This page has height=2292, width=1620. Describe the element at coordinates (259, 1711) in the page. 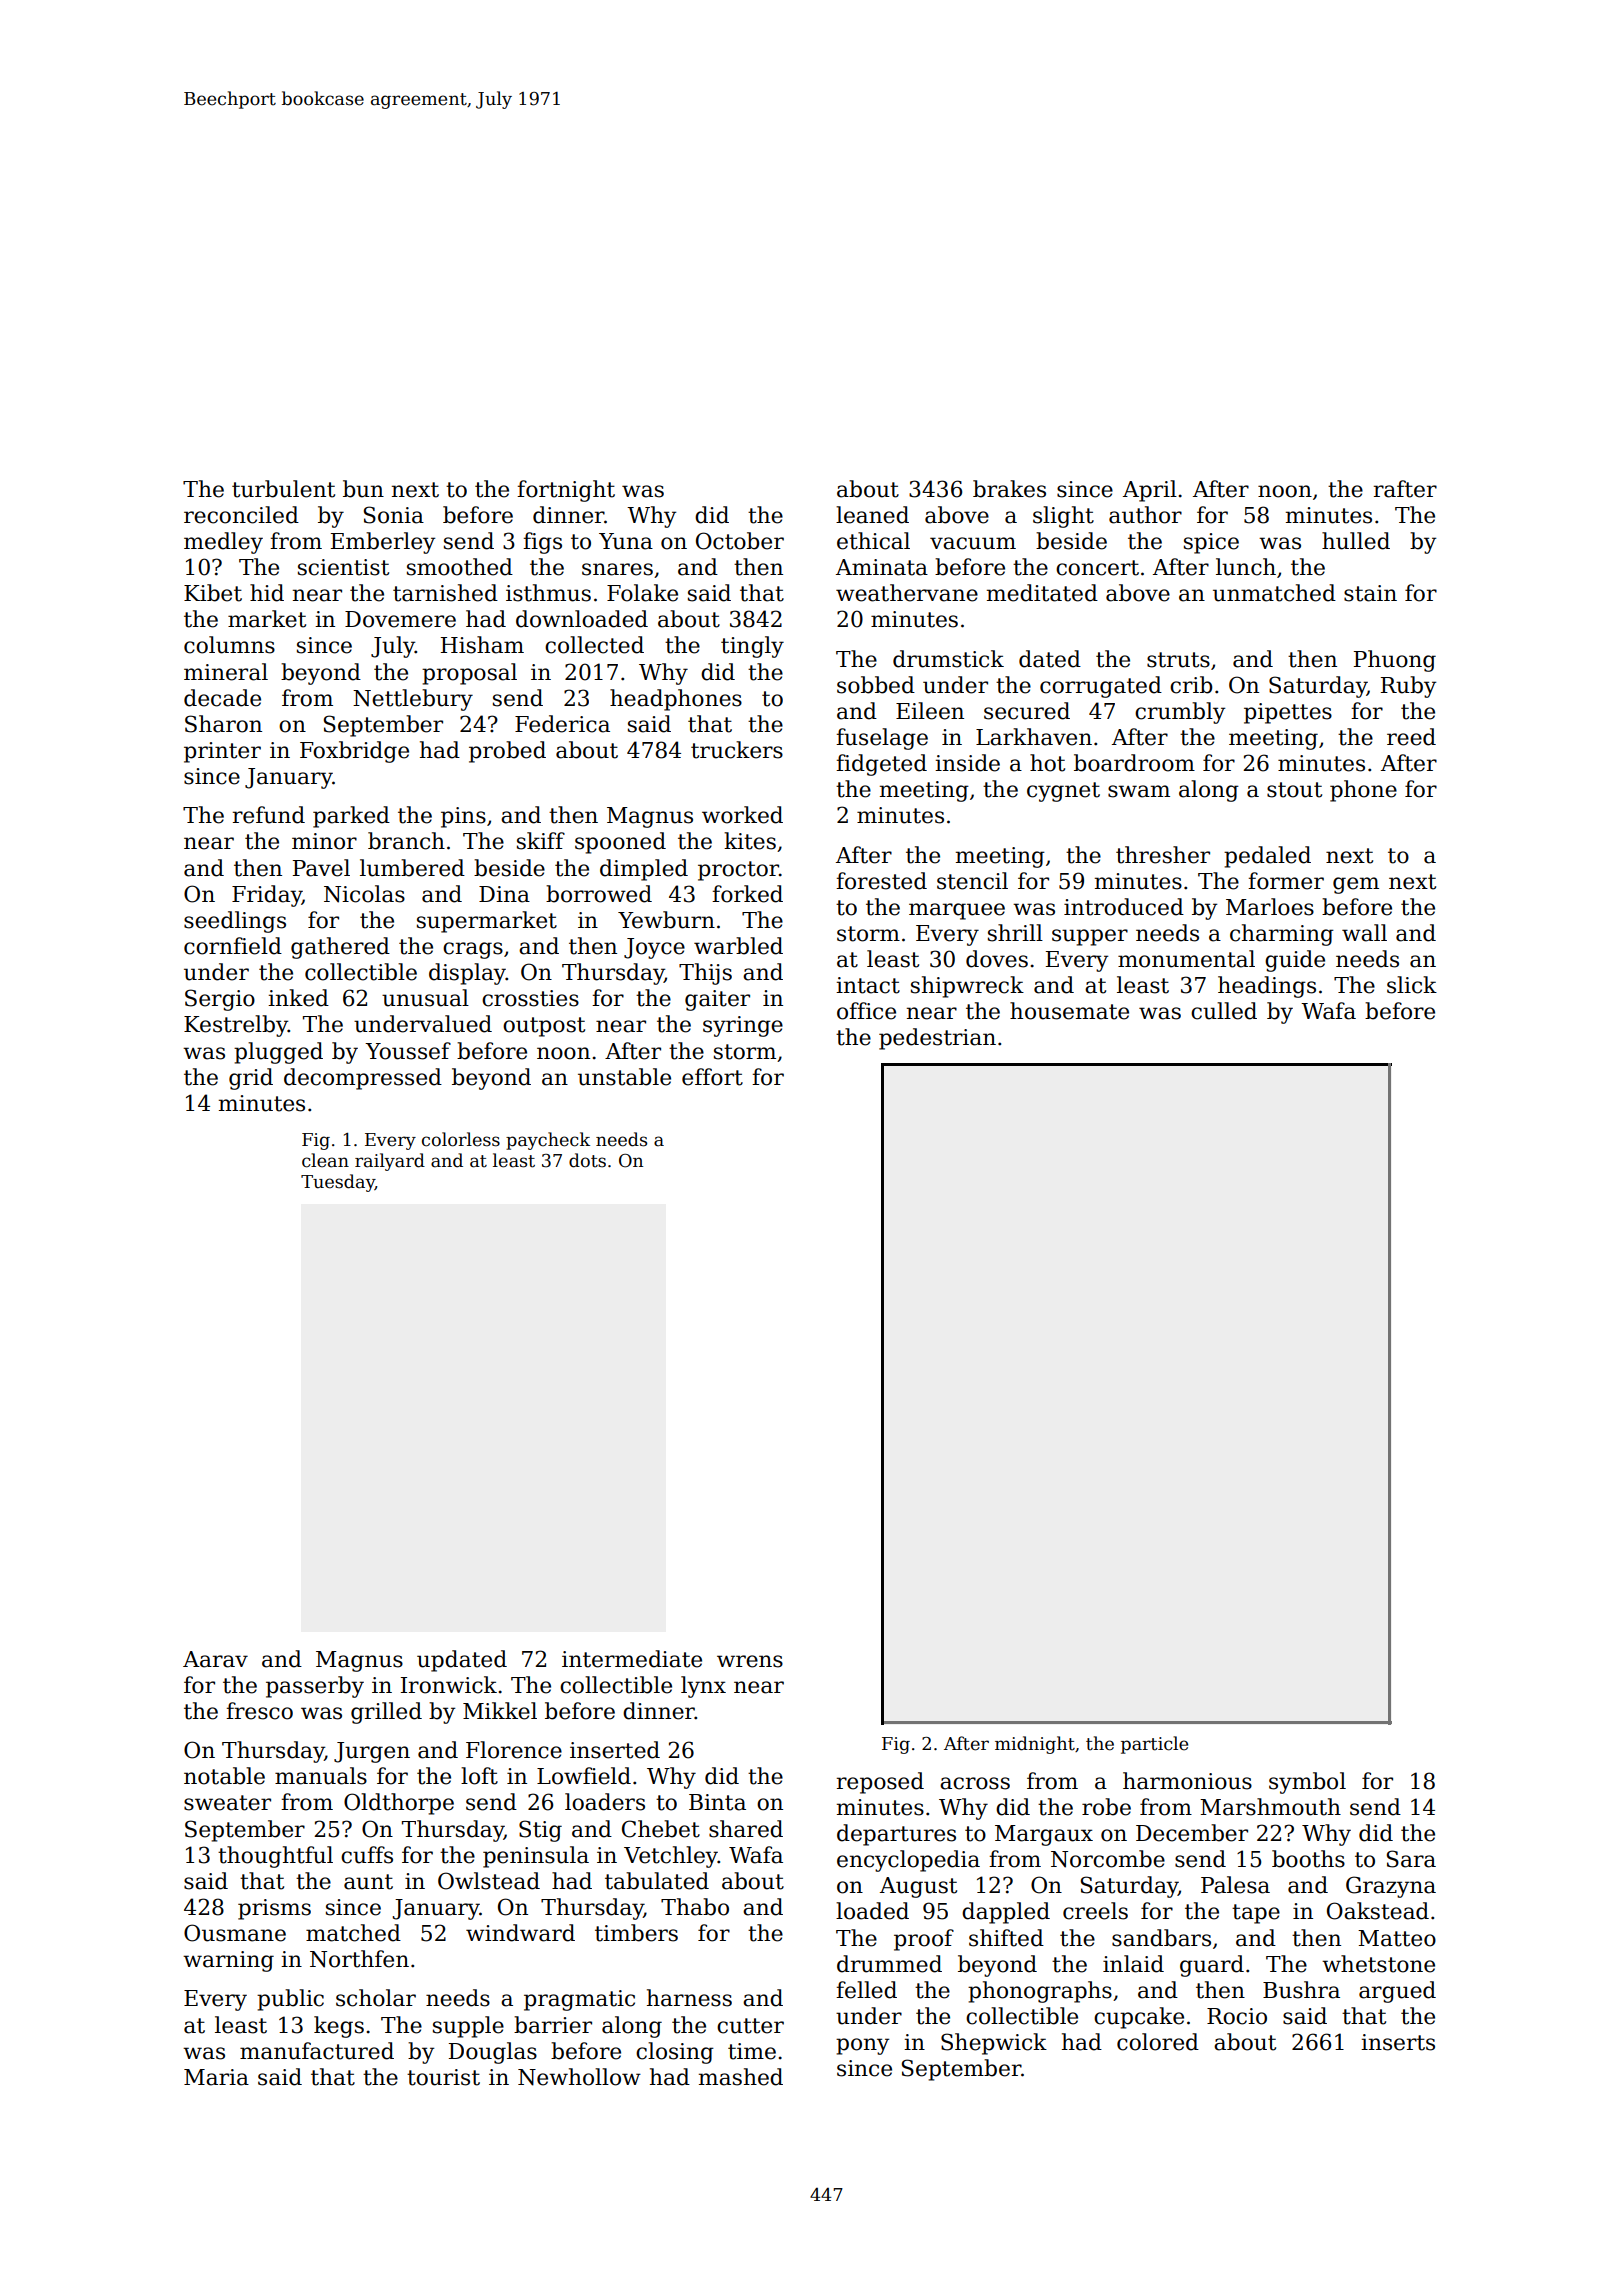

I see `fresco` at that location.
